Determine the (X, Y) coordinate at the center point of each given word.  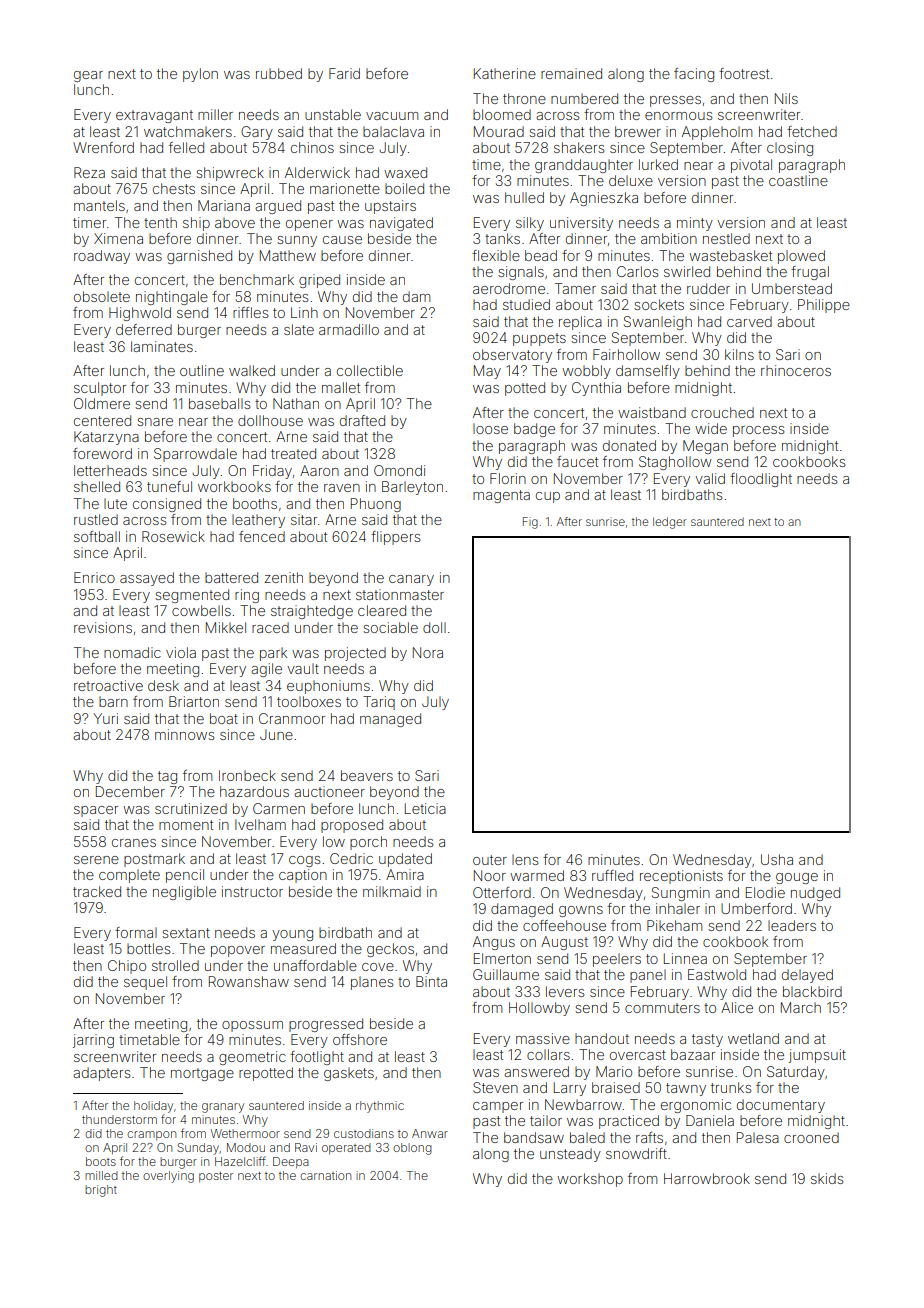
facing (694, 75)
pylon (200, 75)
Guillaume (506, 974)
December (130, 791)
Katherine (505, 73)
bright (101, 1191)
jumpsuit (817, 1056)
